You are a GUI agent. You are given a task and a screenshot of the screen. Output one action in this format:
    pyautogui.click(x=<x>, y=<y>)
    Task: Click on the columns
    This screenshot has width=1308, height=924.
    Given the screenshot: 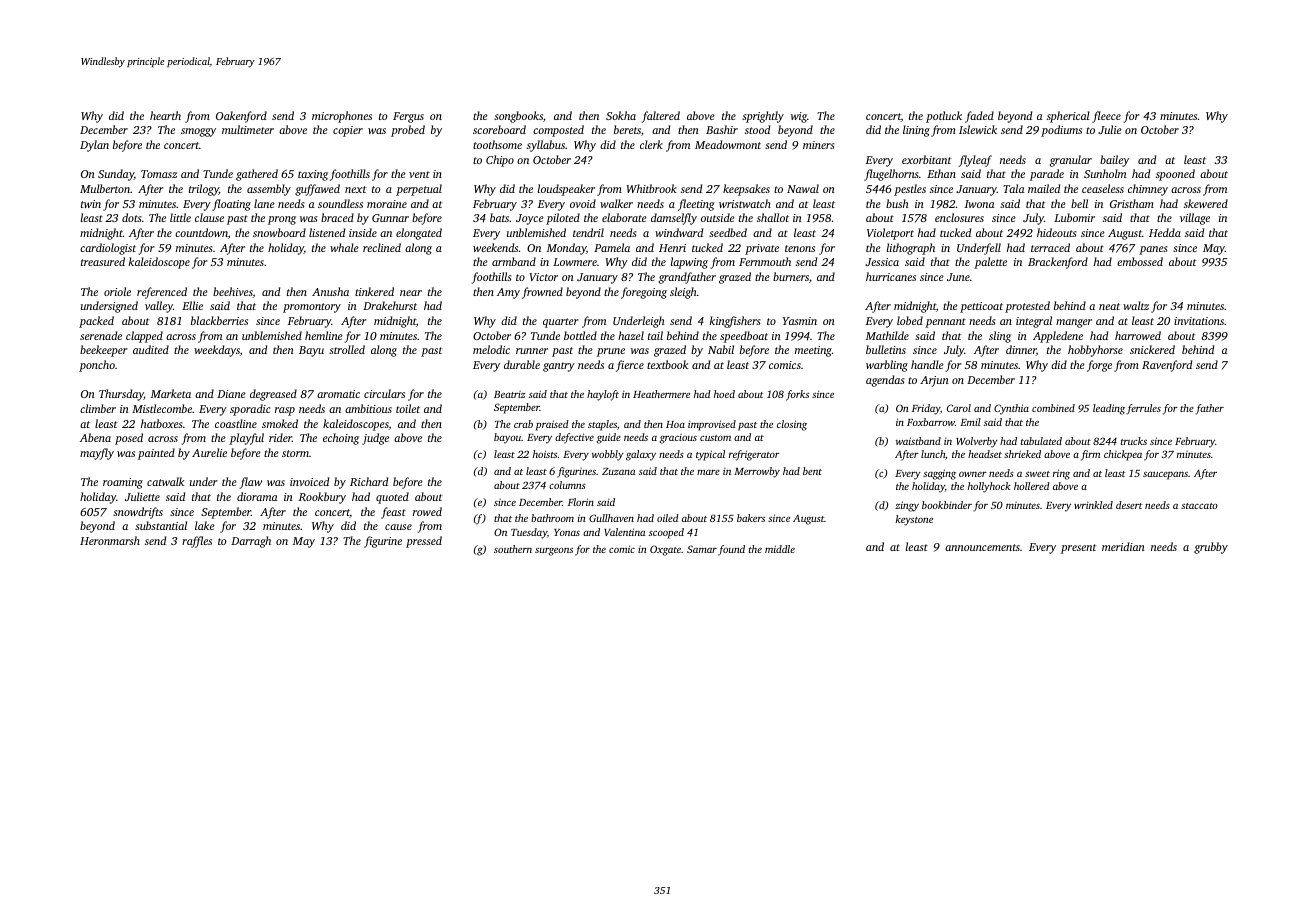 What is the action you would take?
    pyautogui.click(x=567, y=485)
